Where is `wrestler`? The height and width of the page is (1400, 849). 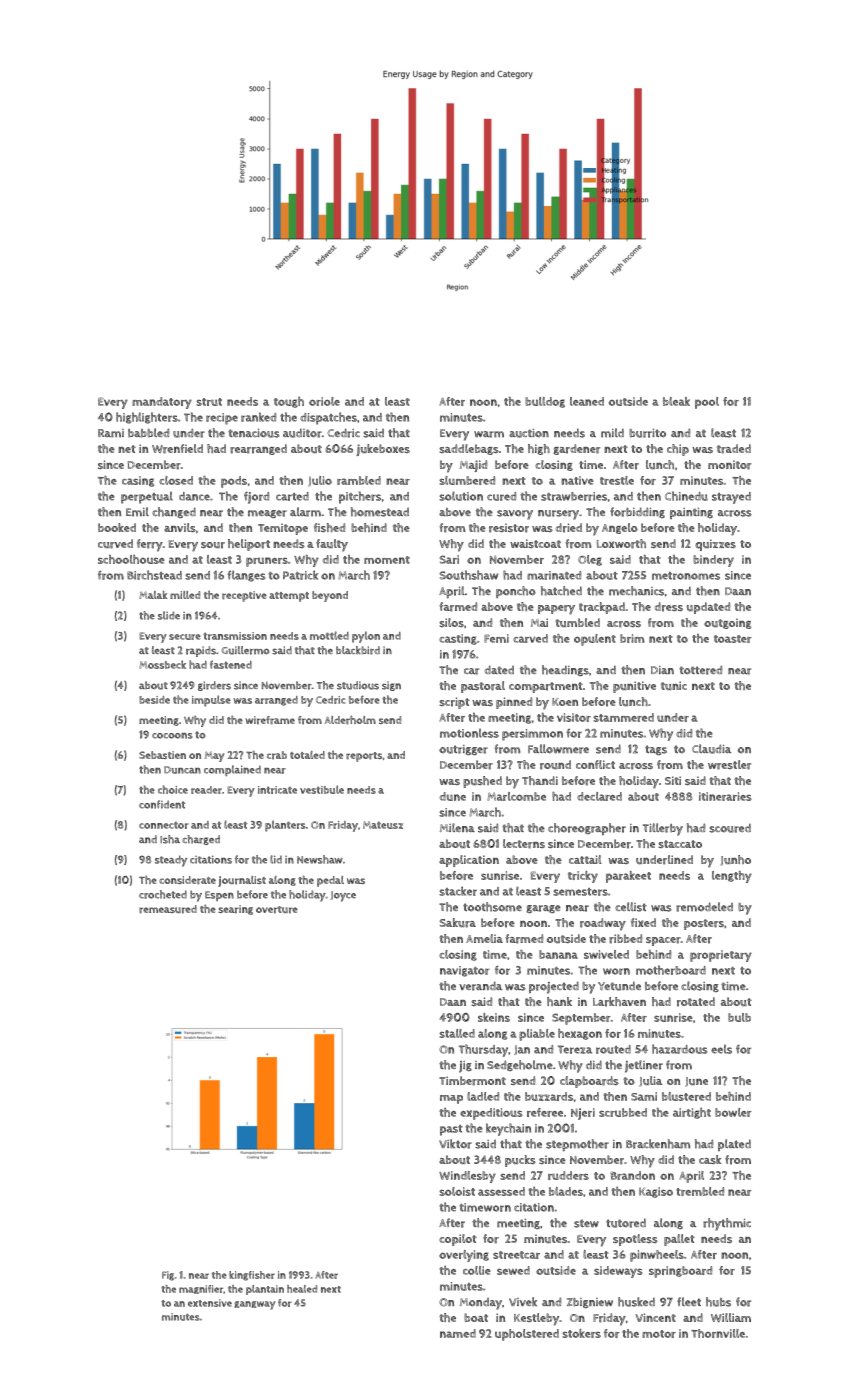 wrestler is located at coordinates (729, 765).
